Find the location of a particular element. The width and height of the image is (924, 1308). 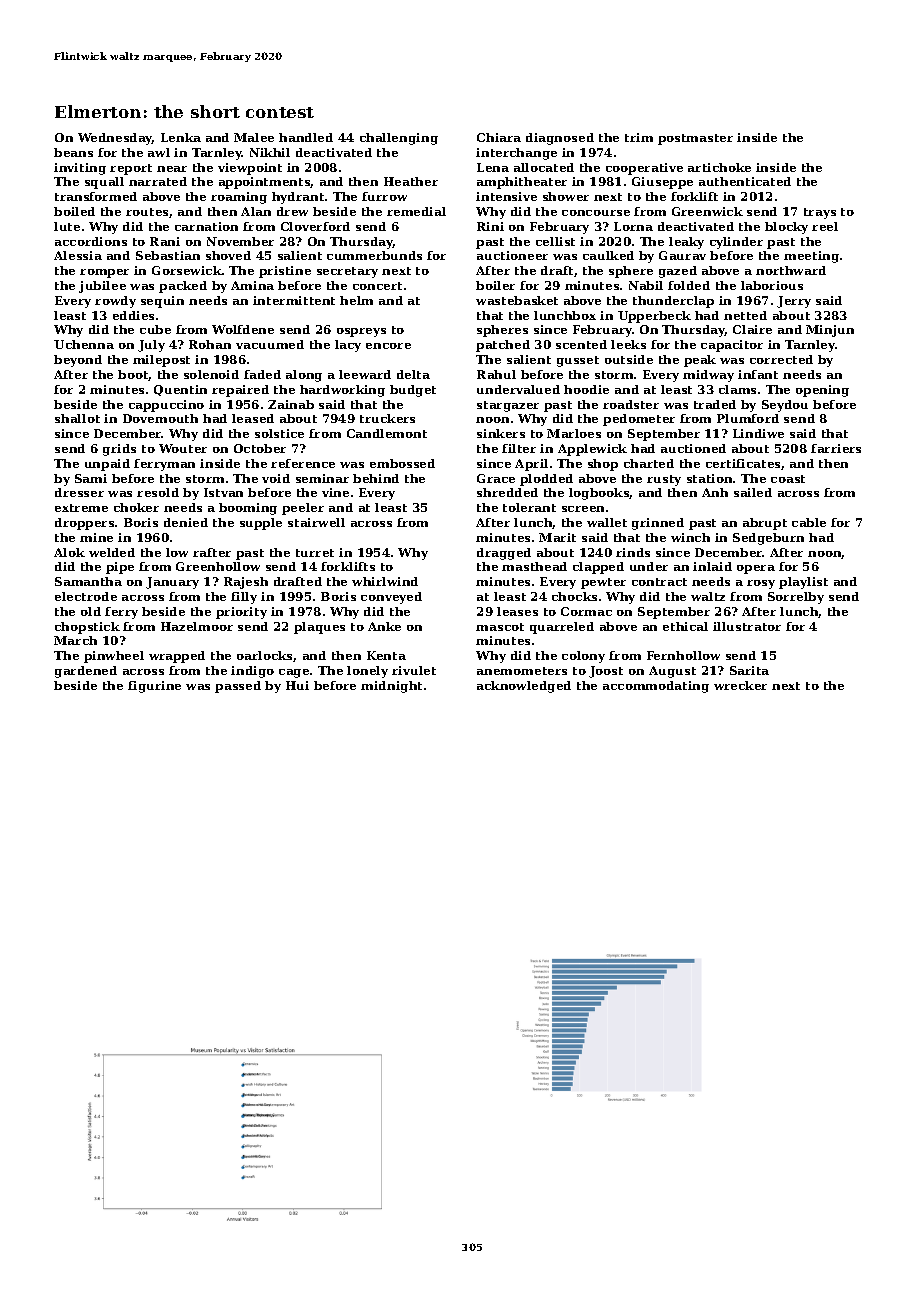

transformed is located at coordinates (96, 196).
